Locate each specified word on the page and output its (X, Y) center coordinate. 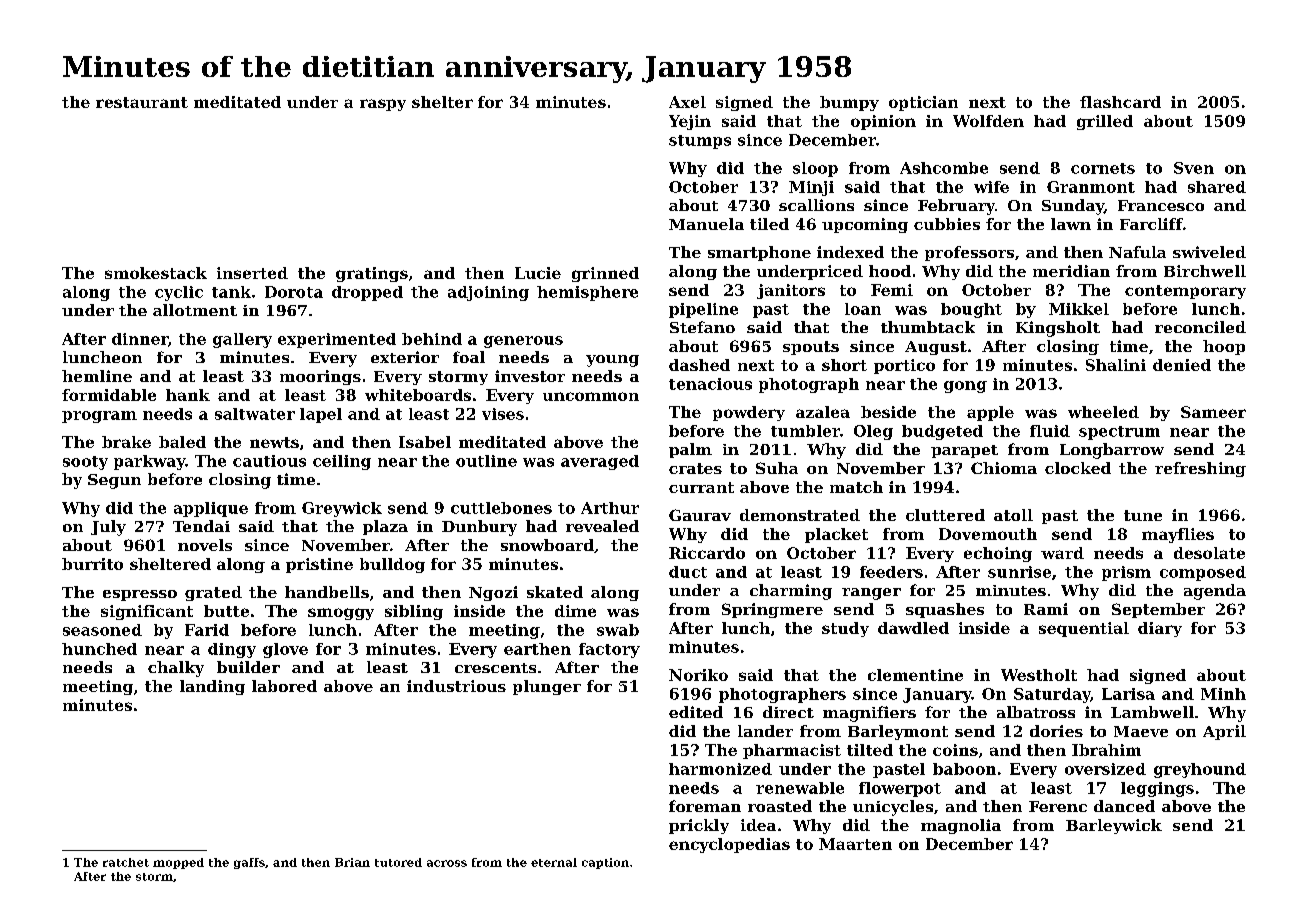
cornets (1103, 168)
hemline (97, 376)
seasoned (102, 630)
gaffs (249, 863)
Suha (777, 468)
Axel (687, 102)
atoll (1013, 515)
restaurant (142, 102)
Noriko (698, 675)
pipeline (703, 310)
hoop (1224, 347)
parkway (149, 462)
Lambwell (1152, 712)
